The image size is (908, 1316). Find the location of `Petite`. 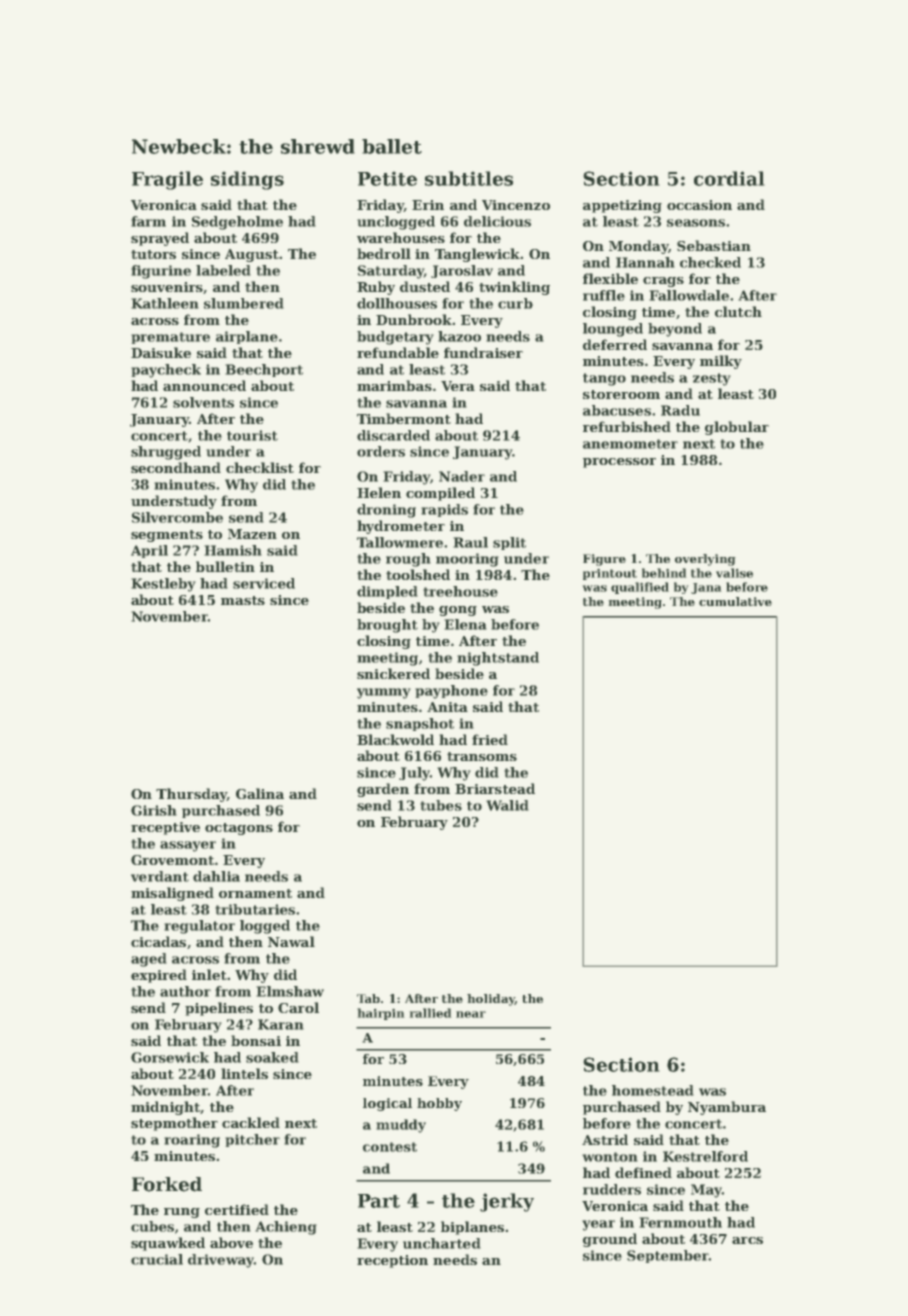

Petite is located at coordinates (387, 178).
